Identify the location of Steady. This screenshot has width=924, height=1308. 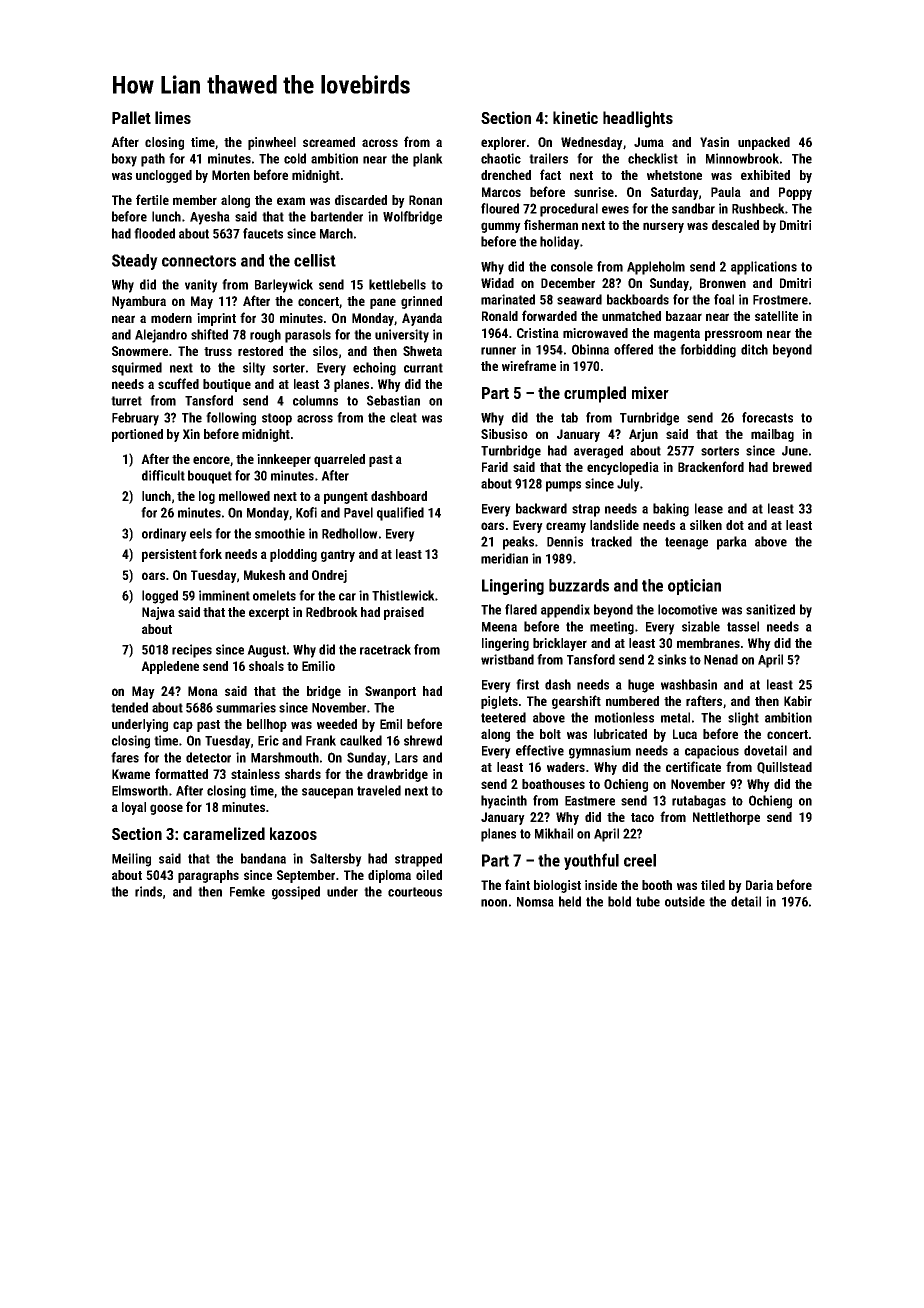
(135, 262).
